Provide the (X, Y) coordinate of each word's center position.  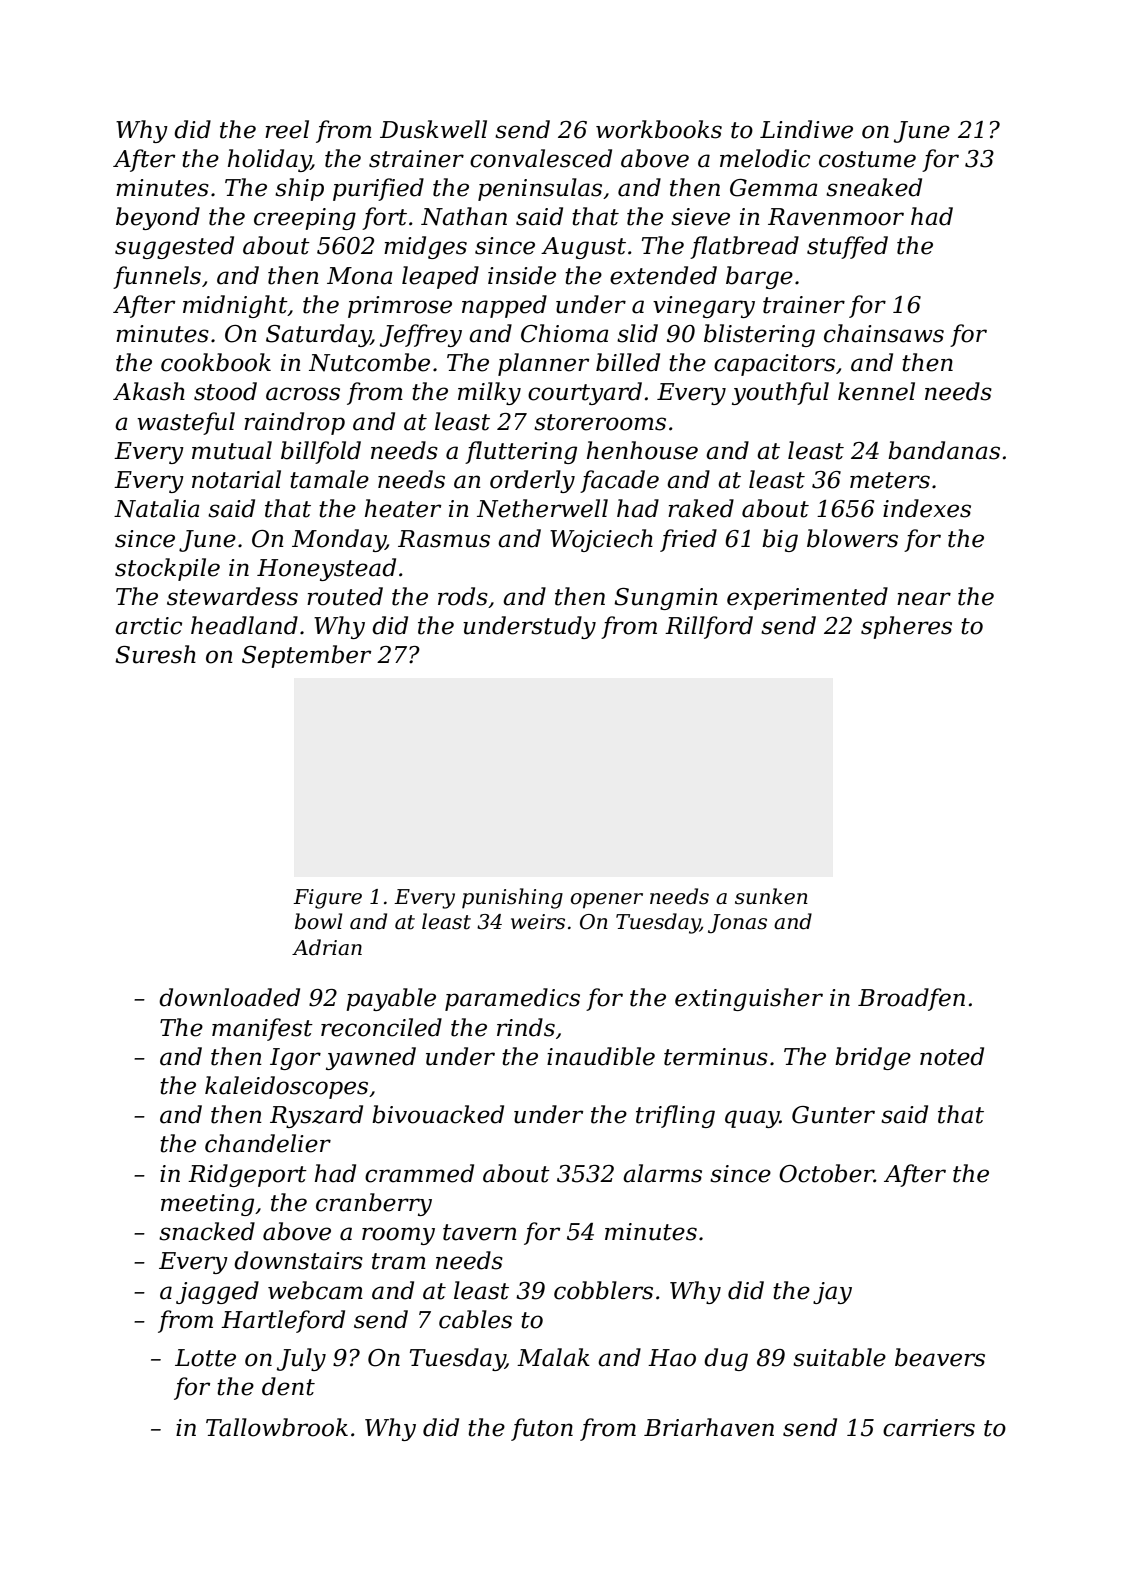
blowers (852, 538)
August (583, 248)
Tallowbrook (277, 1427)
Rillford (709, 627)
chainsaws (884, 333)
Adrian (327, 947)
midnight (235, 306)
